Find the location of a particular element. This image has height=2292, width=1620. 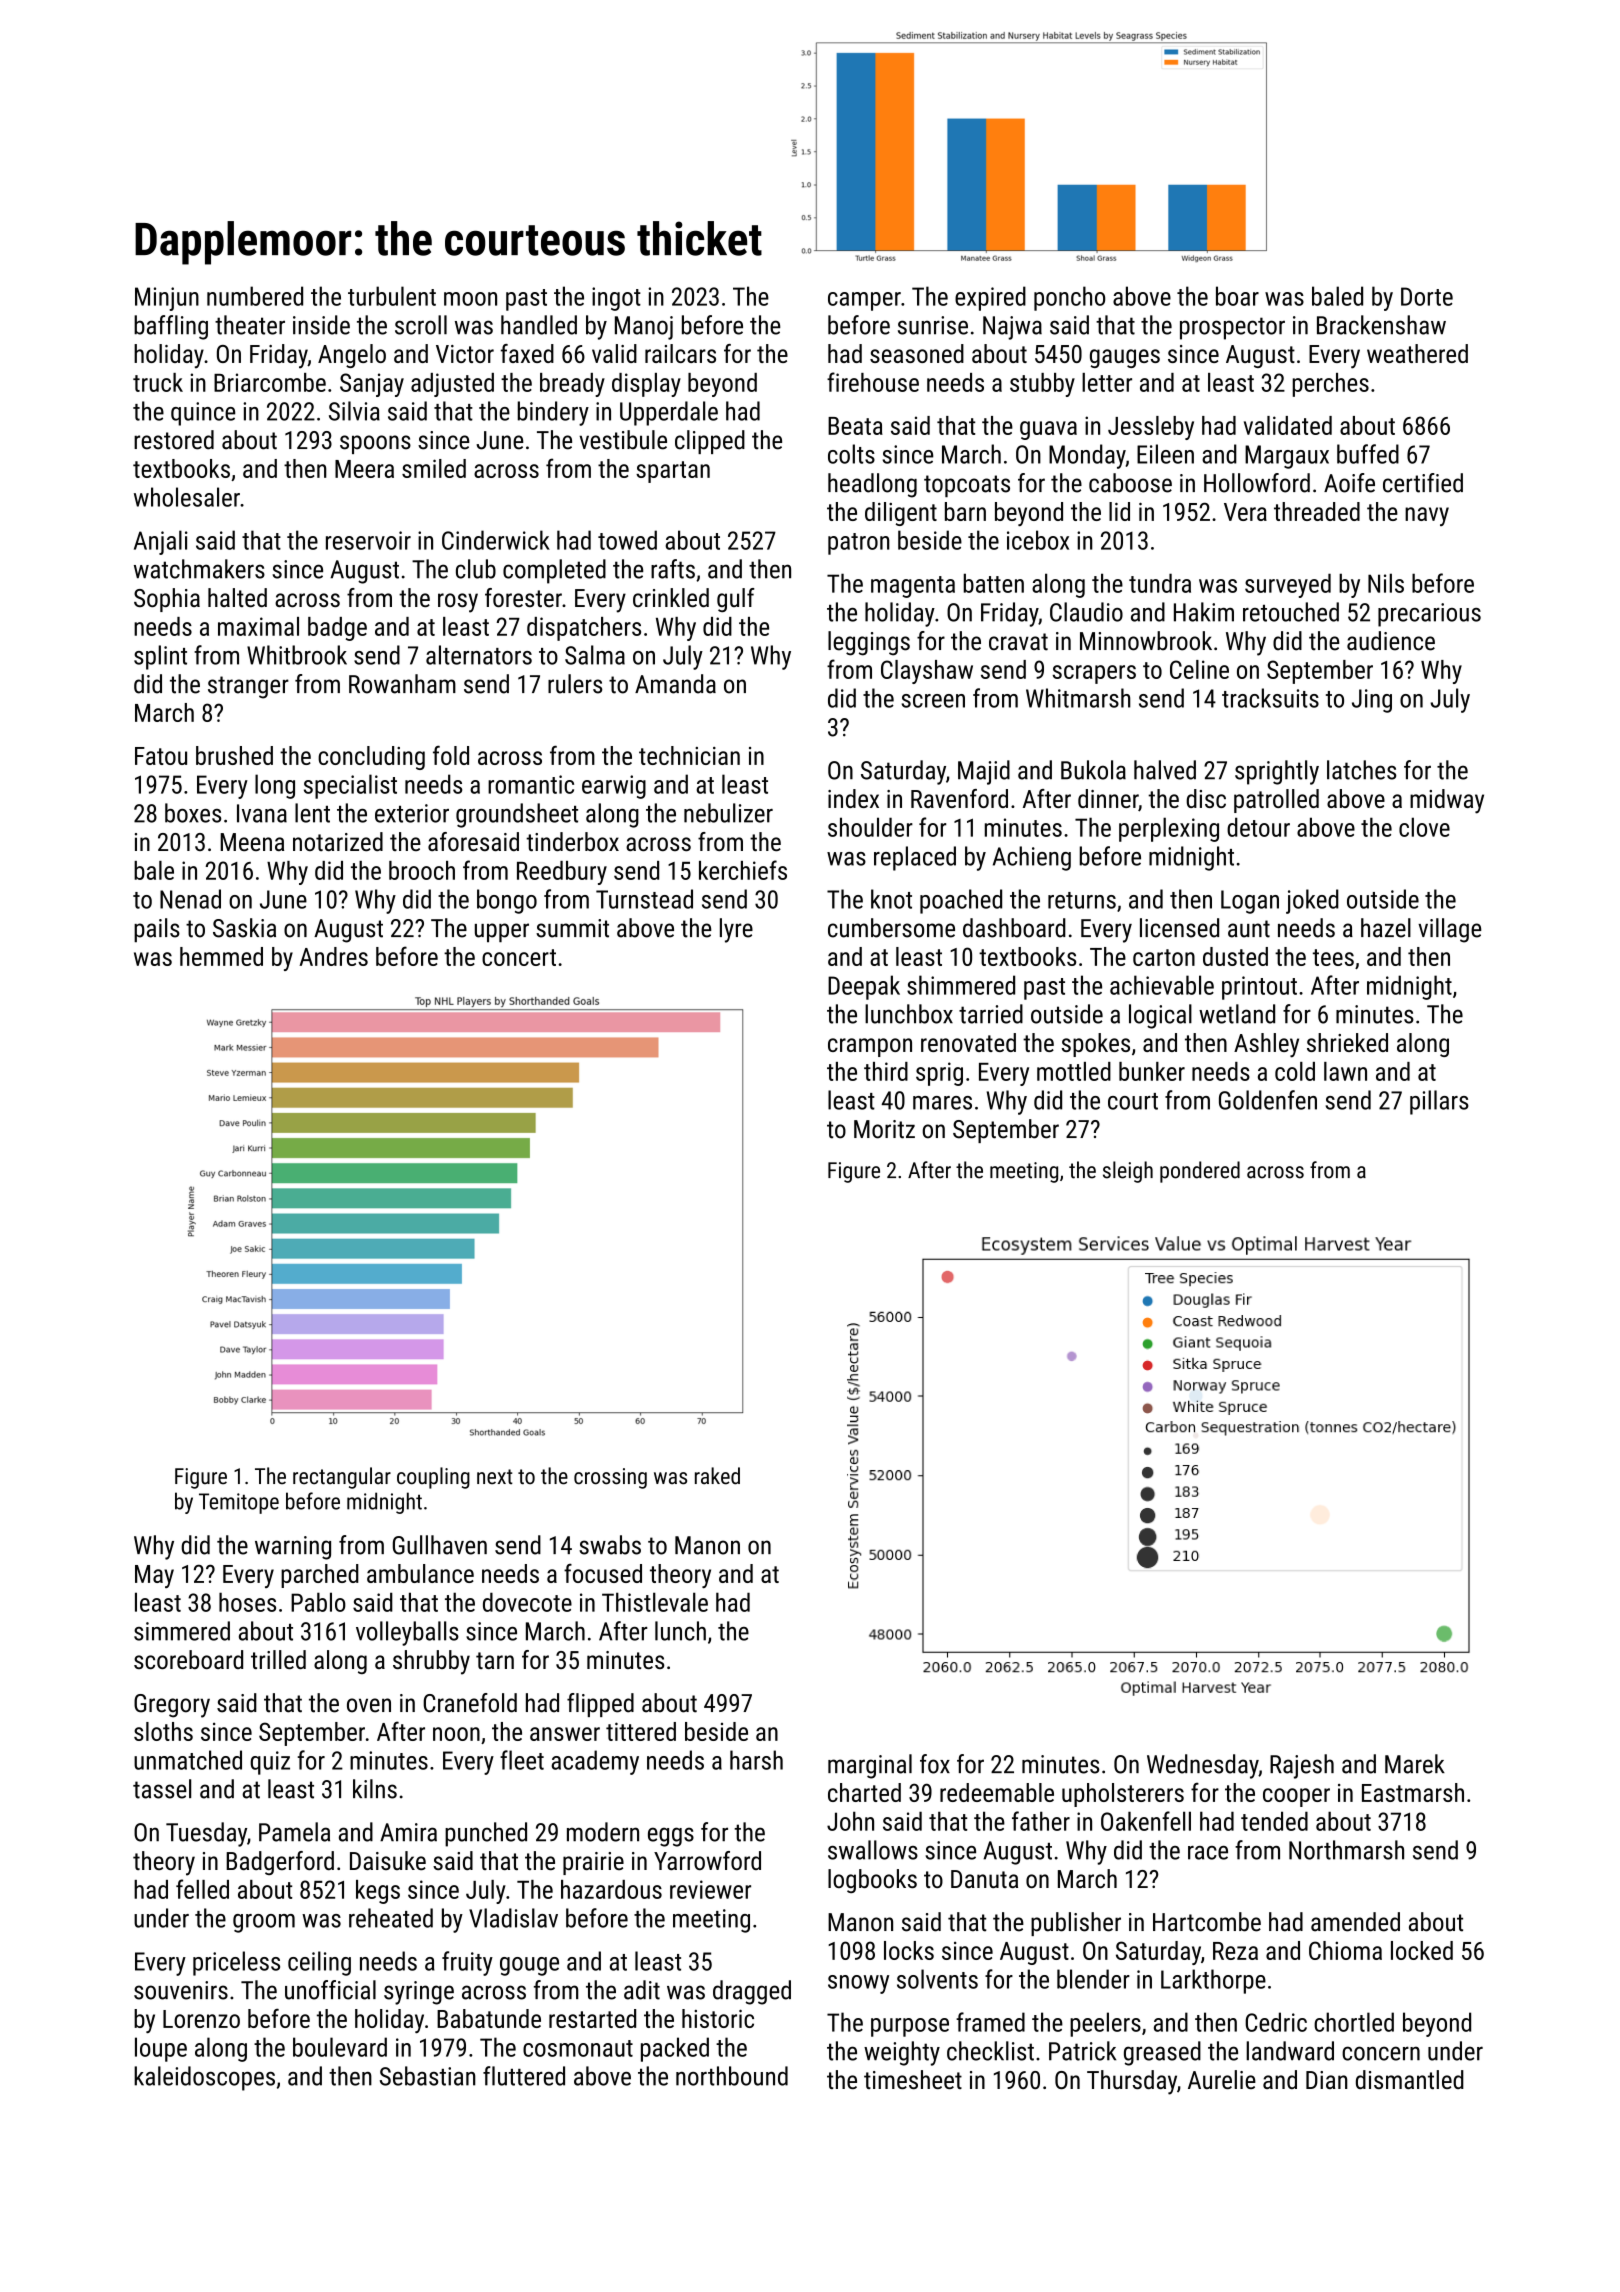

souvenirs is located at coordinates (181, 1990).
